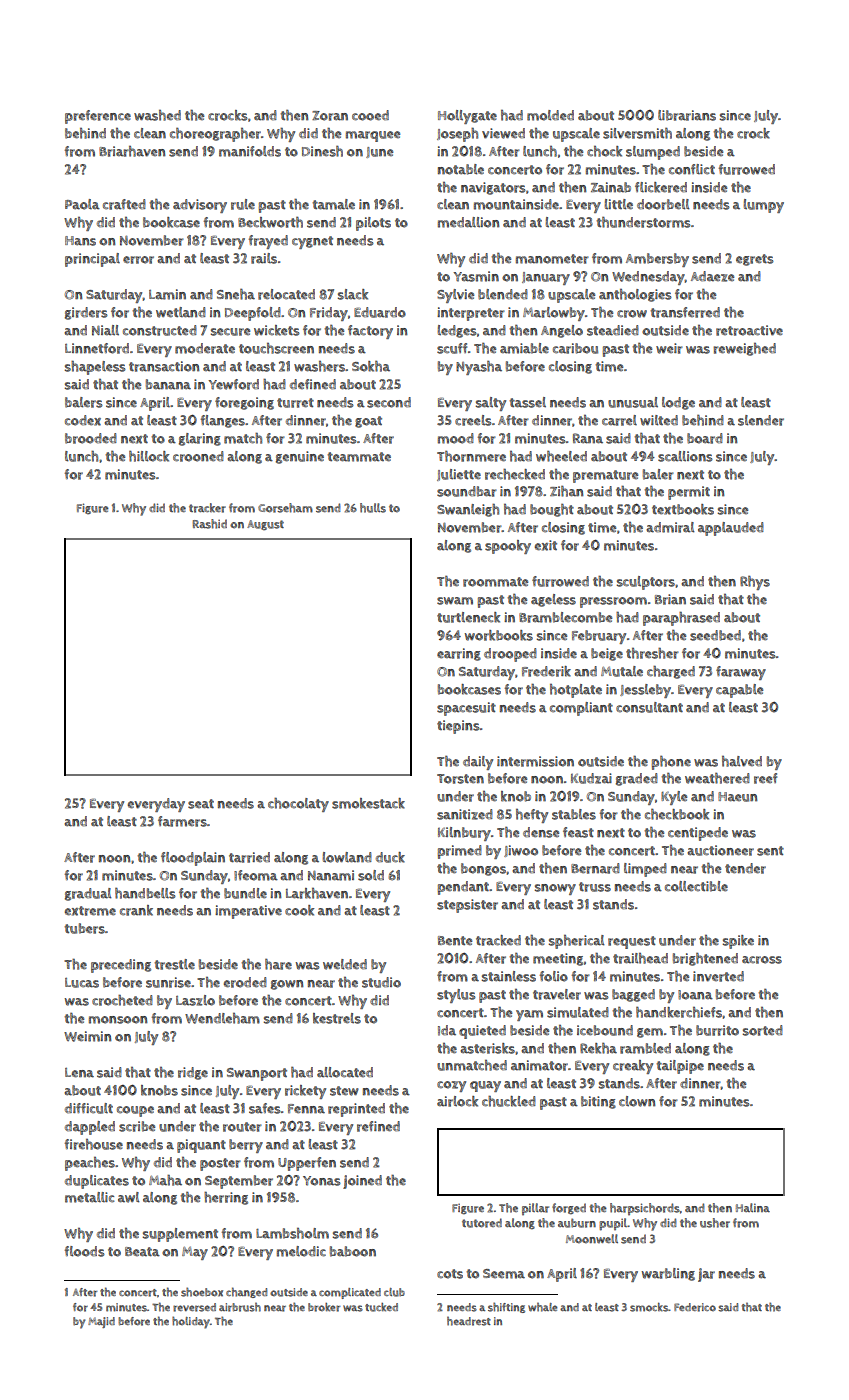 Image resolution: width=849 pixels, height=1400 pixels. I want to click on Sneha, so click(236, 294).
